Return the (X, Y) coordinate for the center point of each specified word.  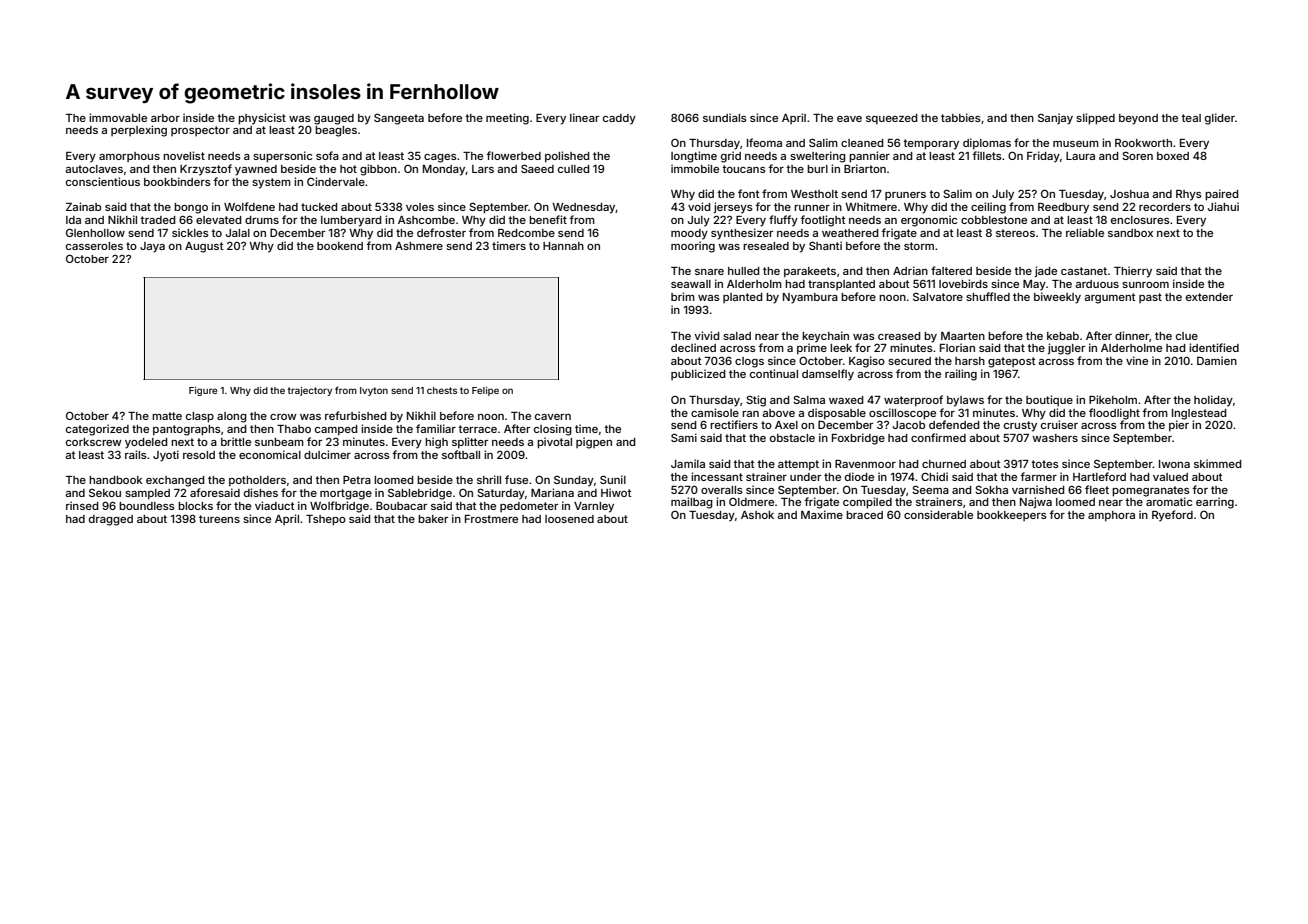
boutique (1049, 401)
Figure (203, 391)
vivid (707, 335)
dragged (111, 520)
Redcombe (526, 233)
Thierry (1133, 272)
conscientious (103, 181)
